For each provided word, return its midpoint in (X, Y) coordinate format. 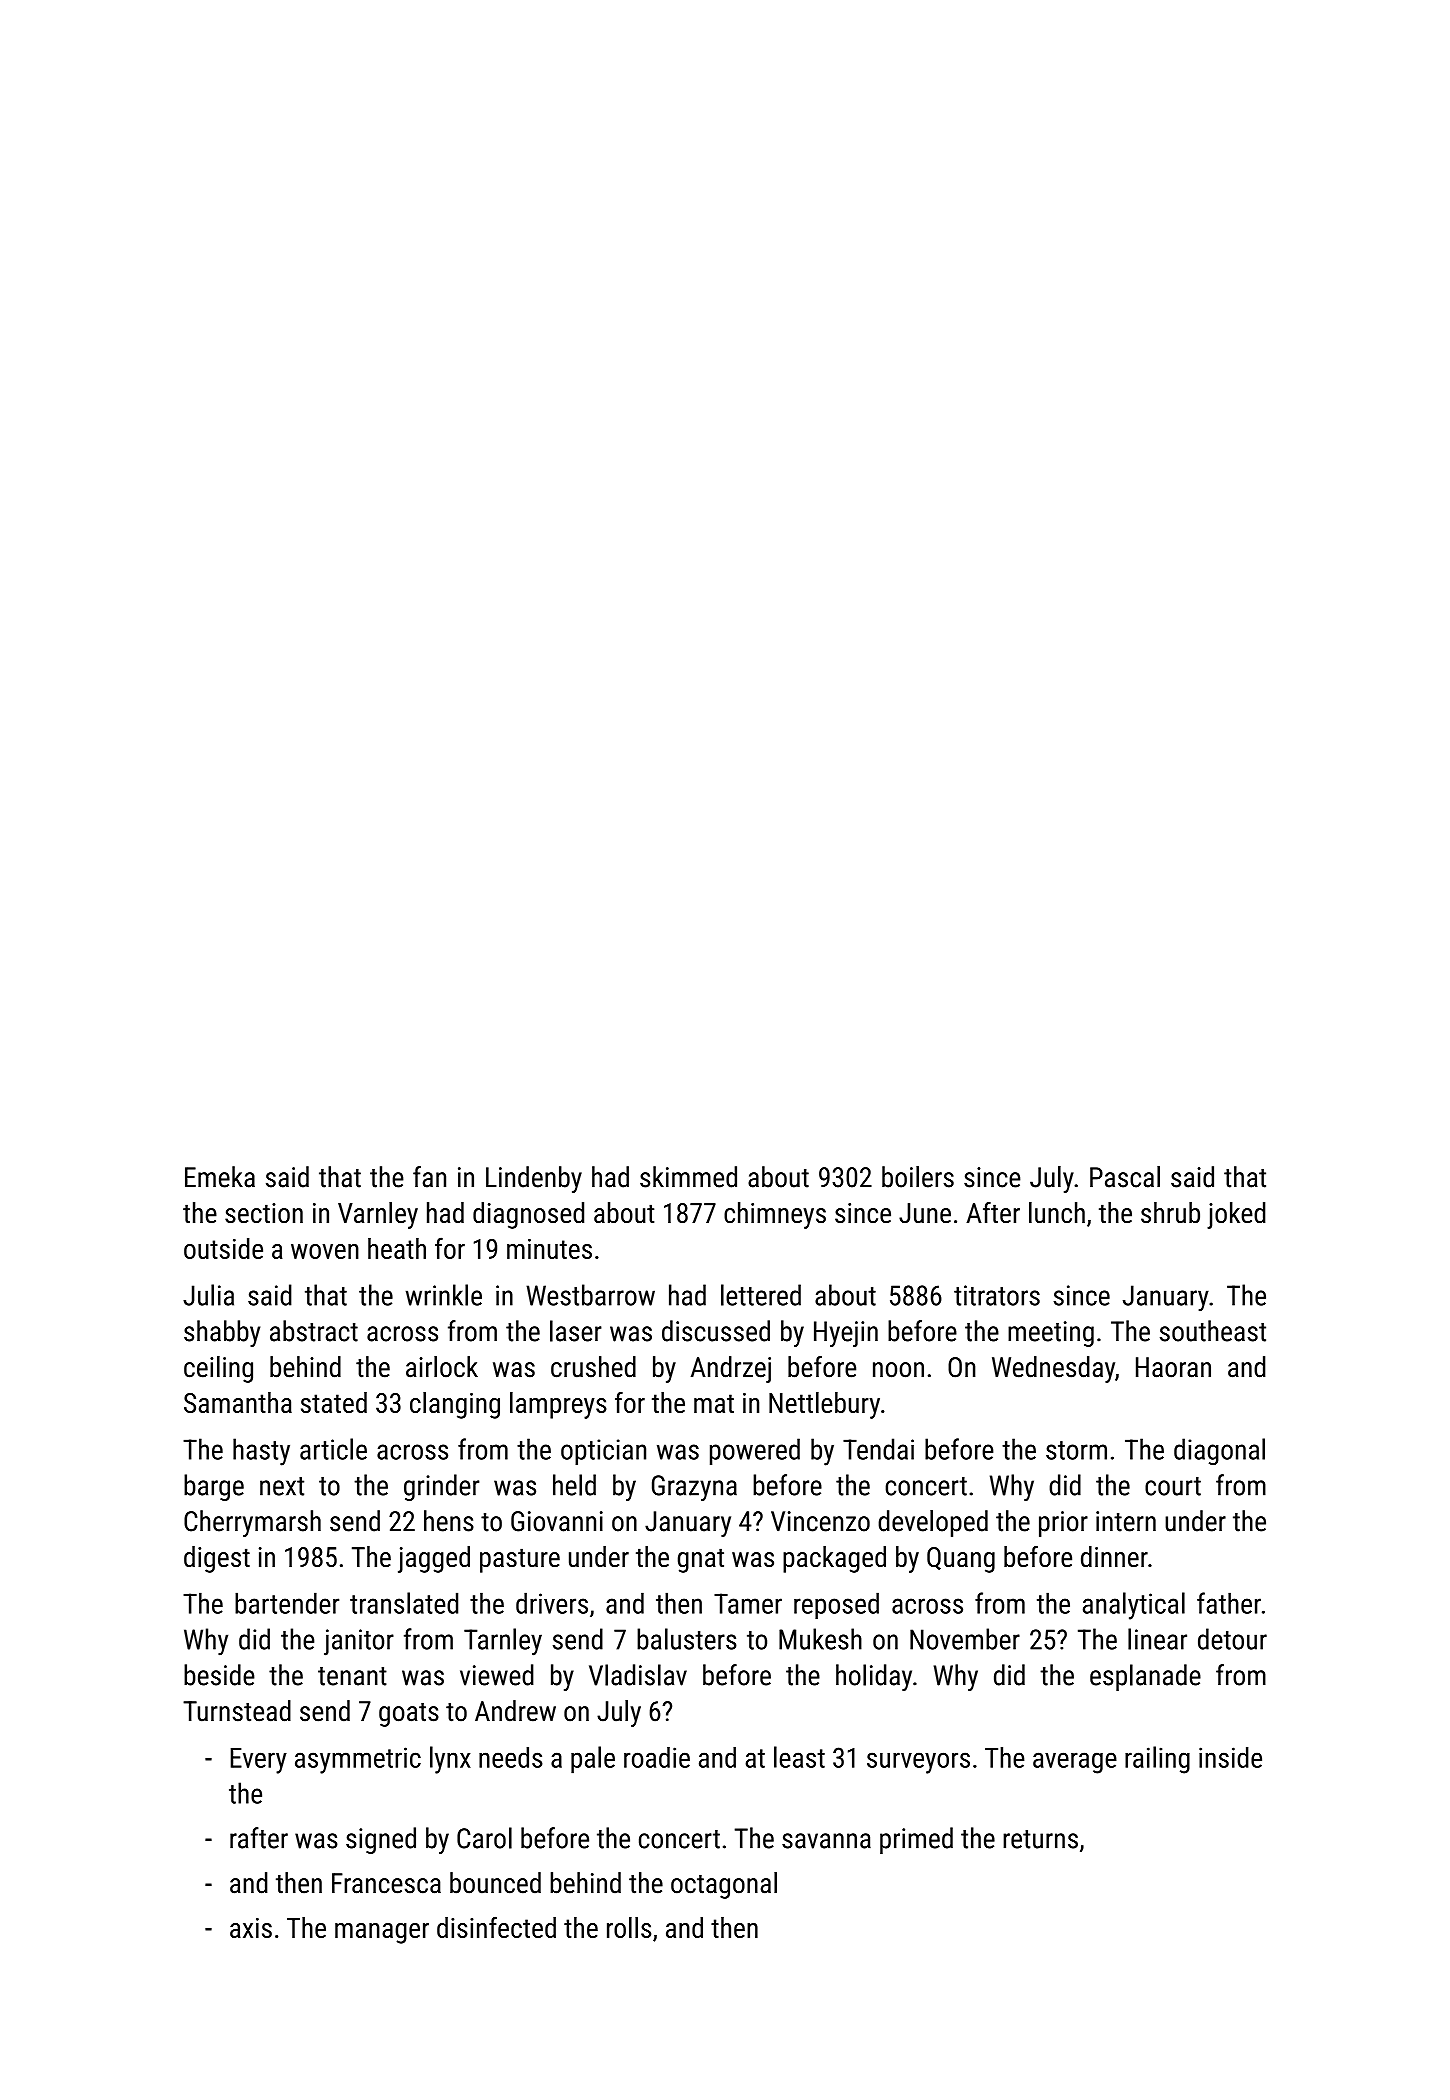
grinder (442, 1487)
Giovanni (557, 1521)
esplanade (1145, 1677)
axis (251, 1928)
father (1229, 1603)
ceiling (218, 1369)
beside (219, 1675)
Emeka (220, 1177)
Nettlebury (824, 1405)
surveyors (918, 1763)
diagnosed (528, 1215)
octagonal (724, 1885)
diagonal (1219, 1451)
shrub (1170, 1212)
